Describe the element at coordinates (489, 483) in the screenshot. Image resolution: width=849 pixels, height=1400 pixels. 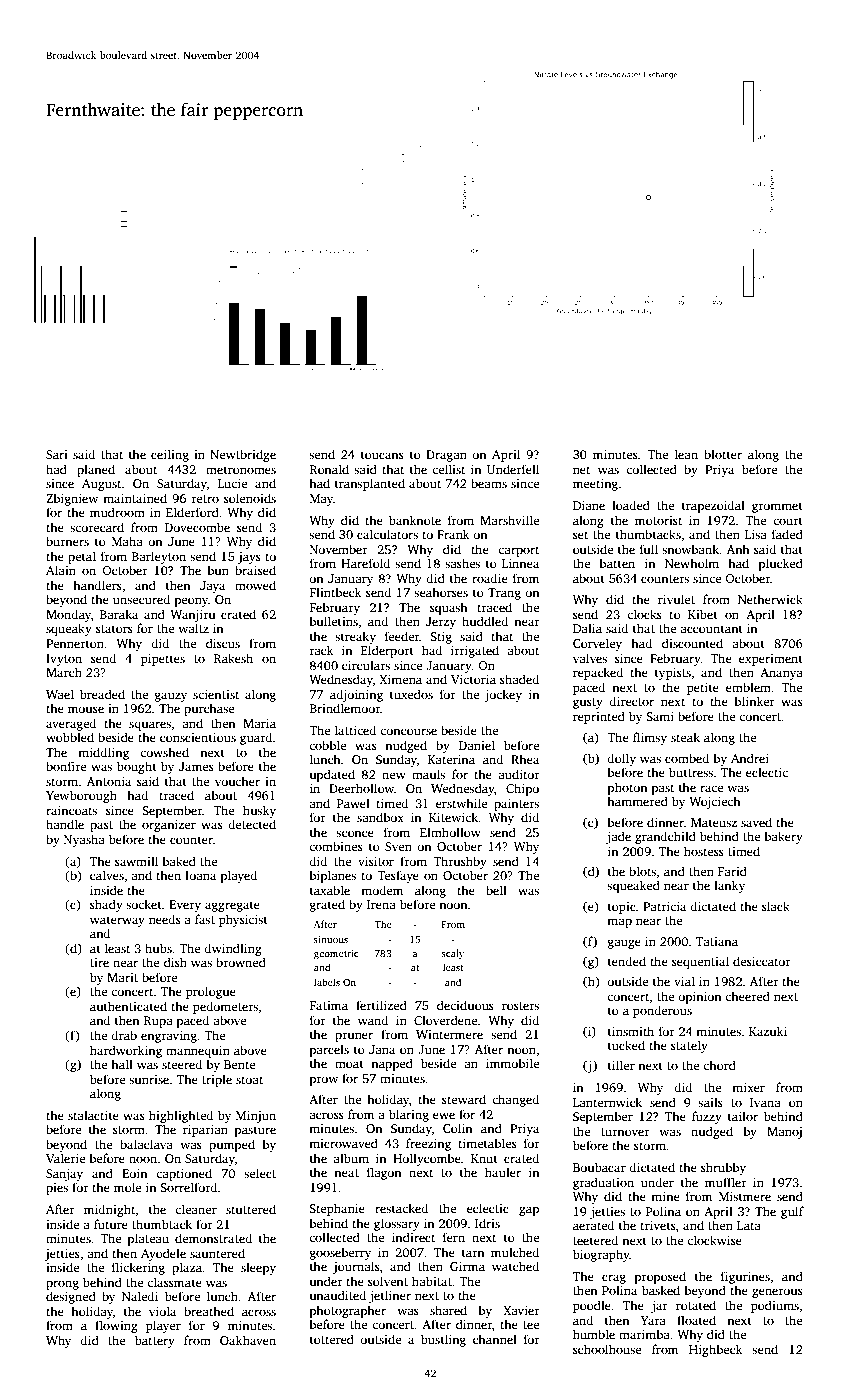
I see `beams` at that location.
